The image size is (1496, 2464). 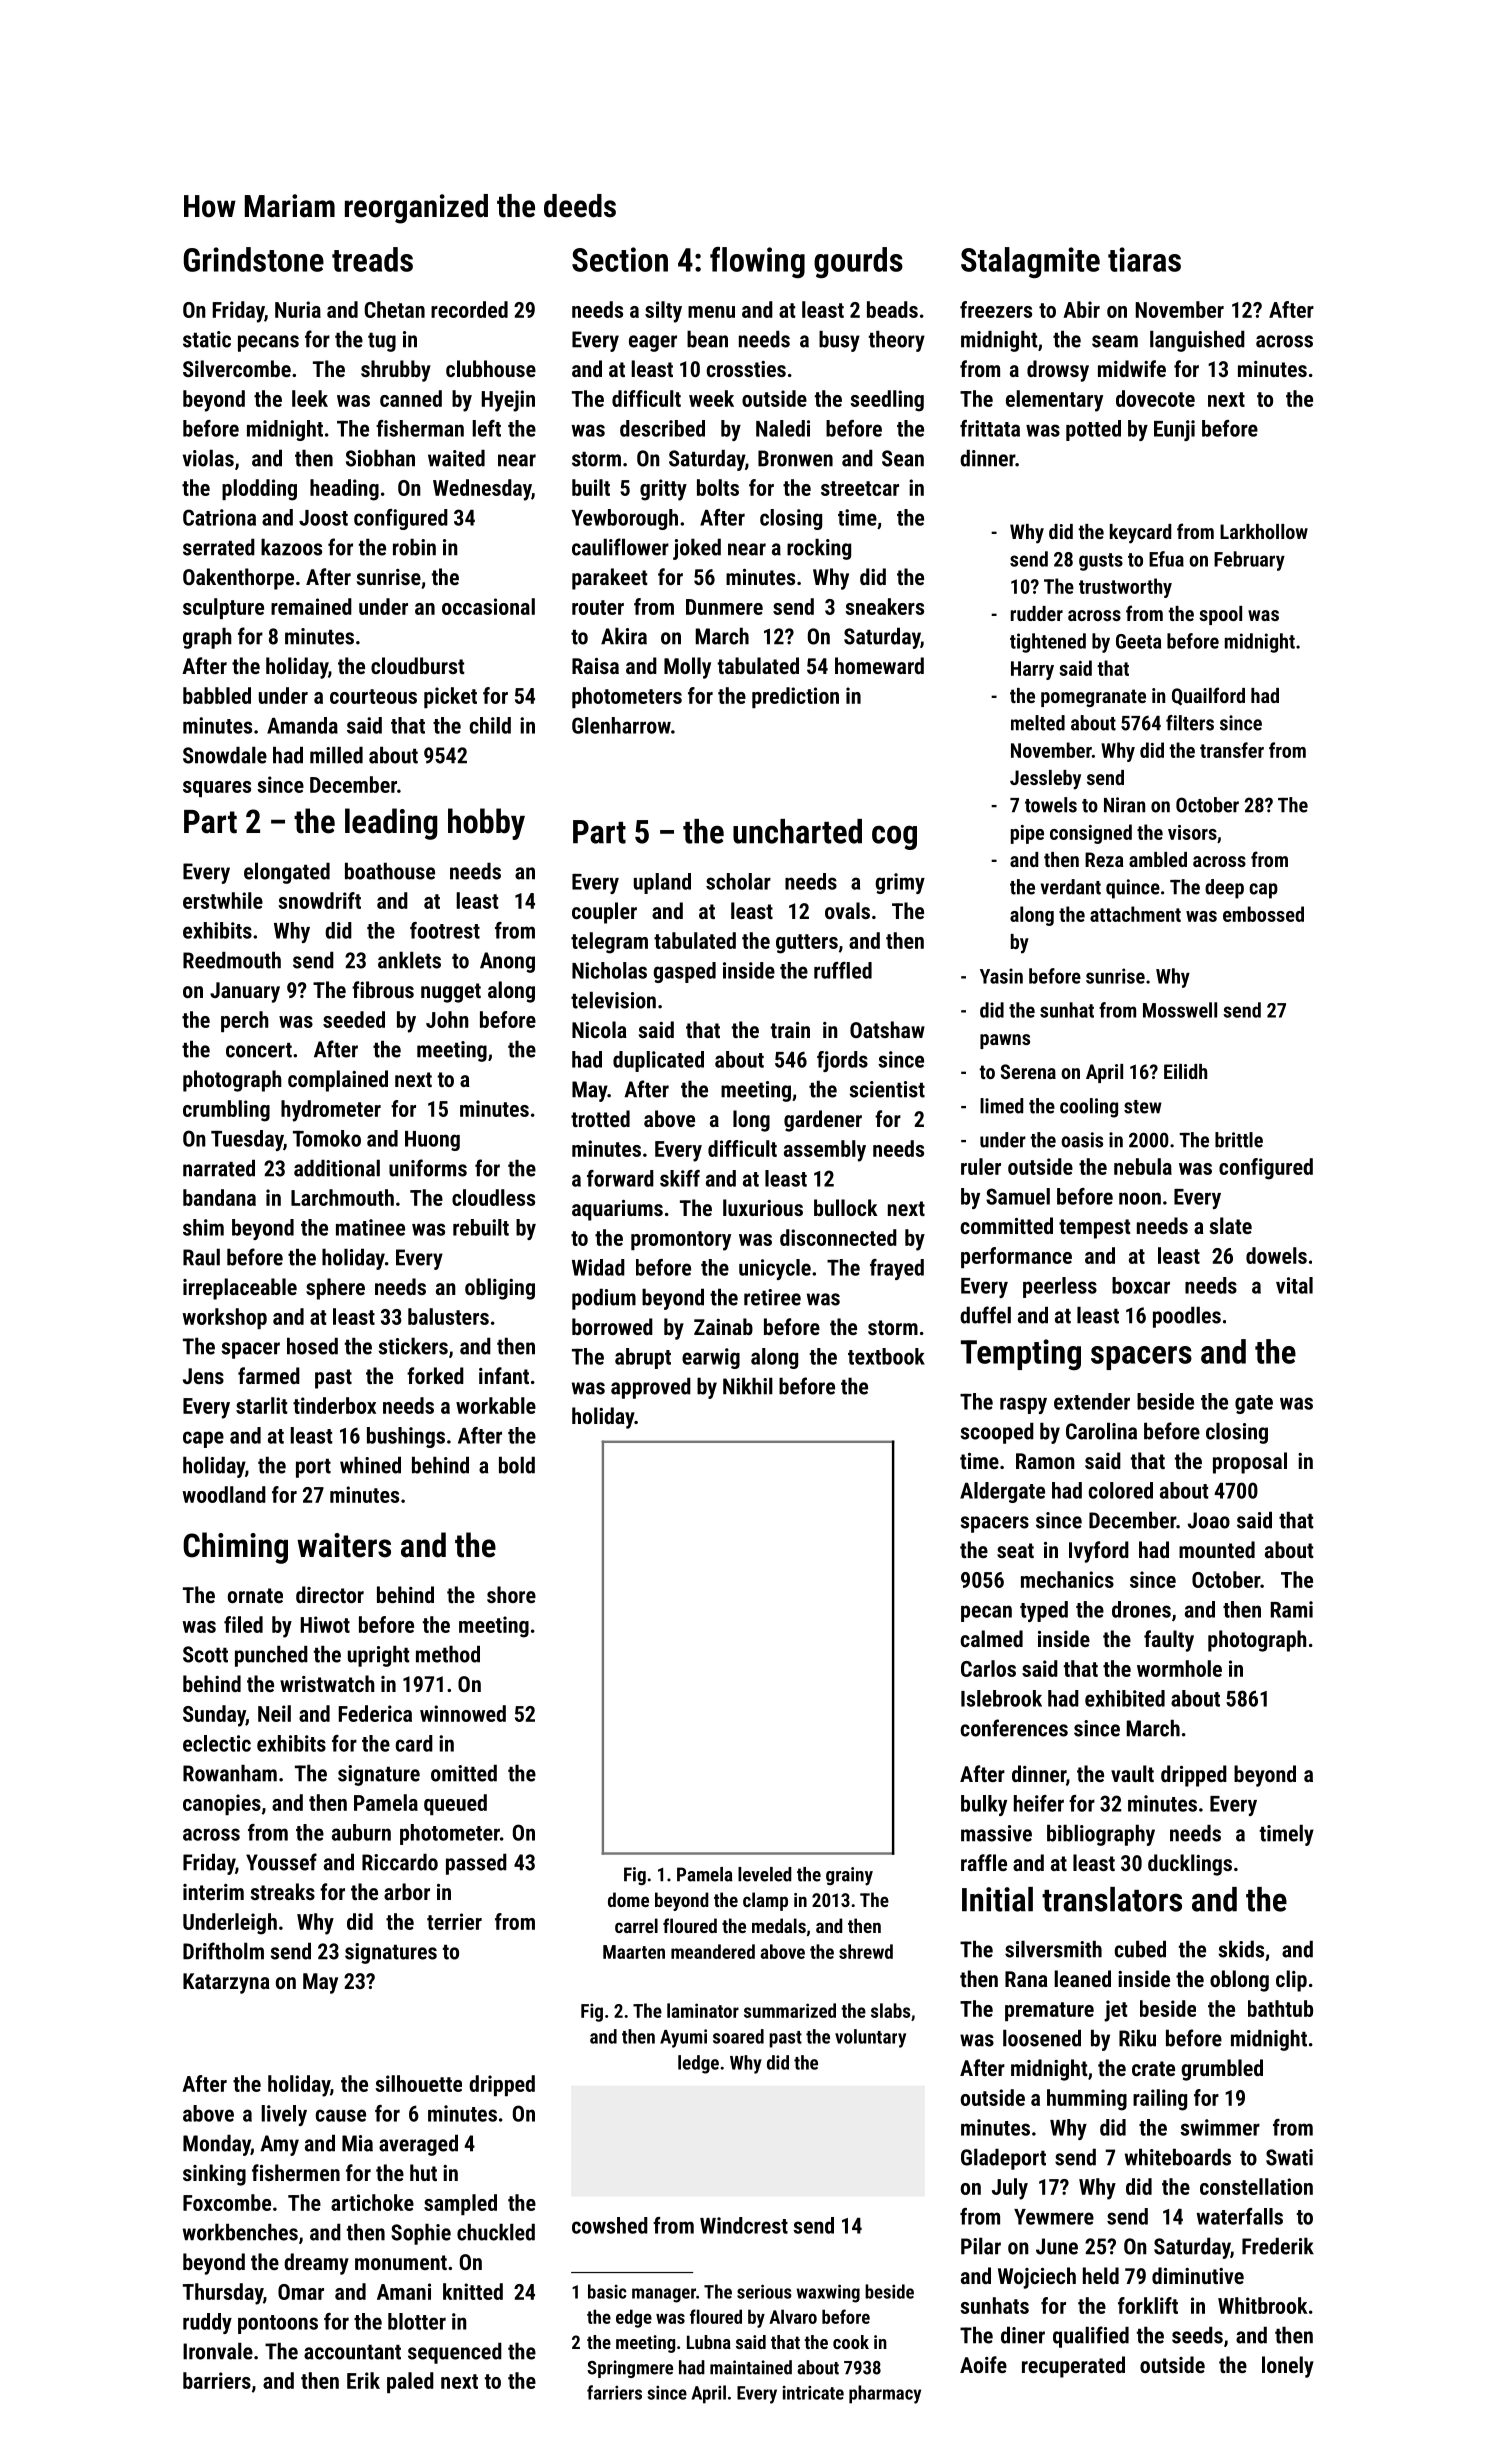 What do you see at coordinates (413, 1346) in the screenshot?
I see `stickers` at bounding box center [413, 1346].
